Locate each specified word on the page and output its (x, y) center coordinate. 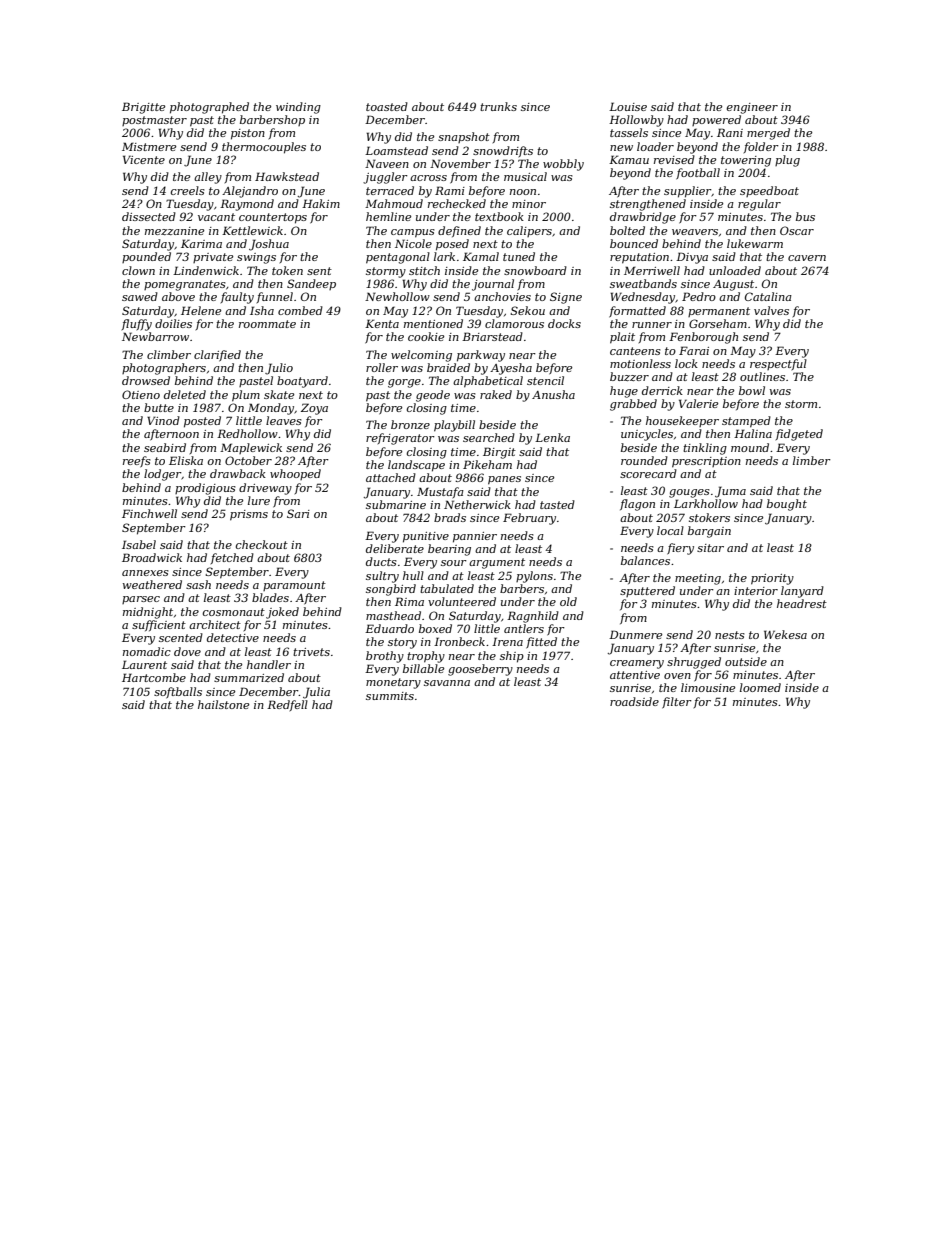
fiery (680, 549)
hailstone (223, 704)
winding (298, 108)
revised (674, 159)
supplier (687, 192)
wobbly (563, 165)
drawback (238, 473)
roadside (634, 701)
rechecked (457, 203)
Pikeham (487, 464)
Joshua (269, 245)
